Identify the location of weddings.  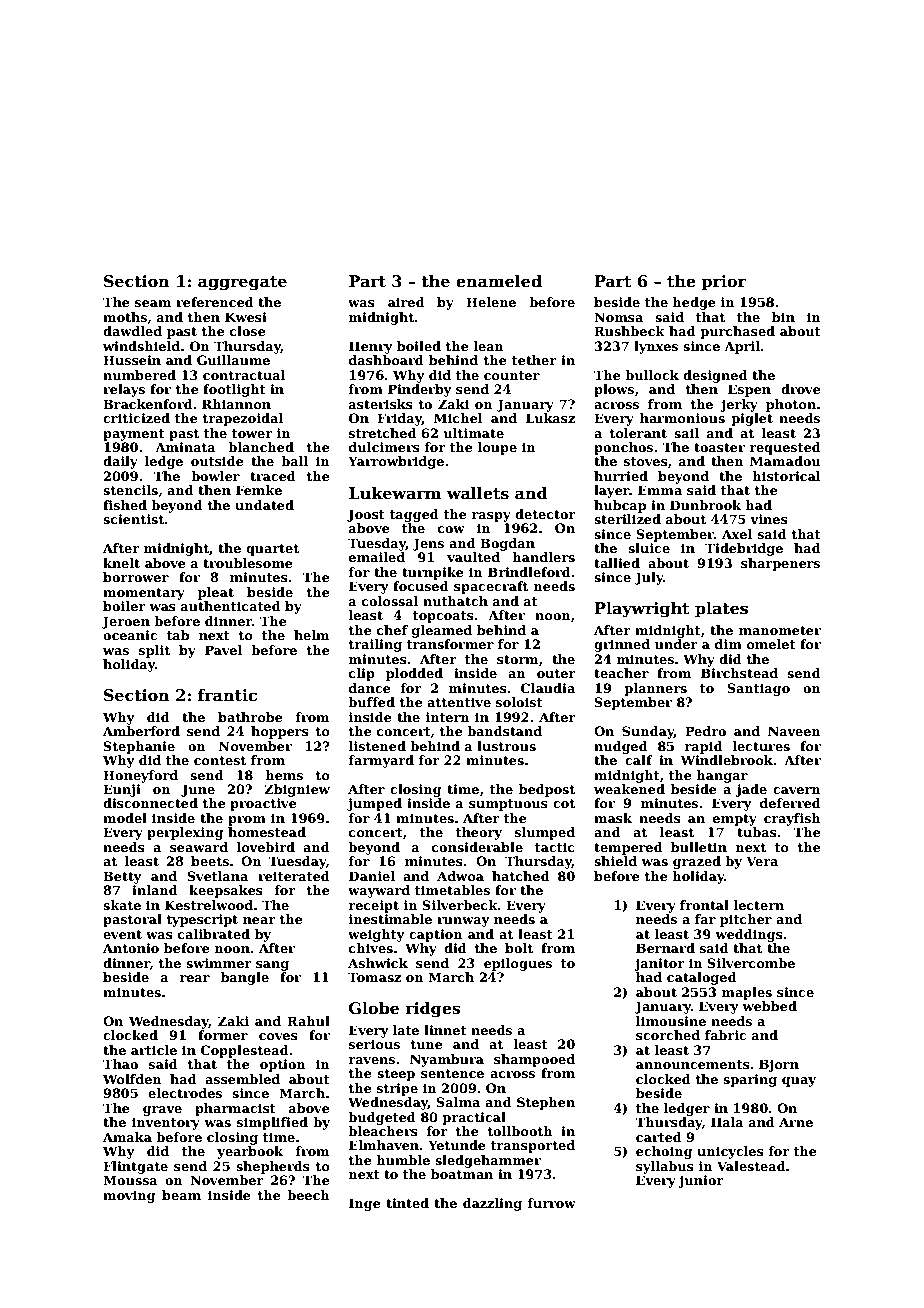
(749, 935).
